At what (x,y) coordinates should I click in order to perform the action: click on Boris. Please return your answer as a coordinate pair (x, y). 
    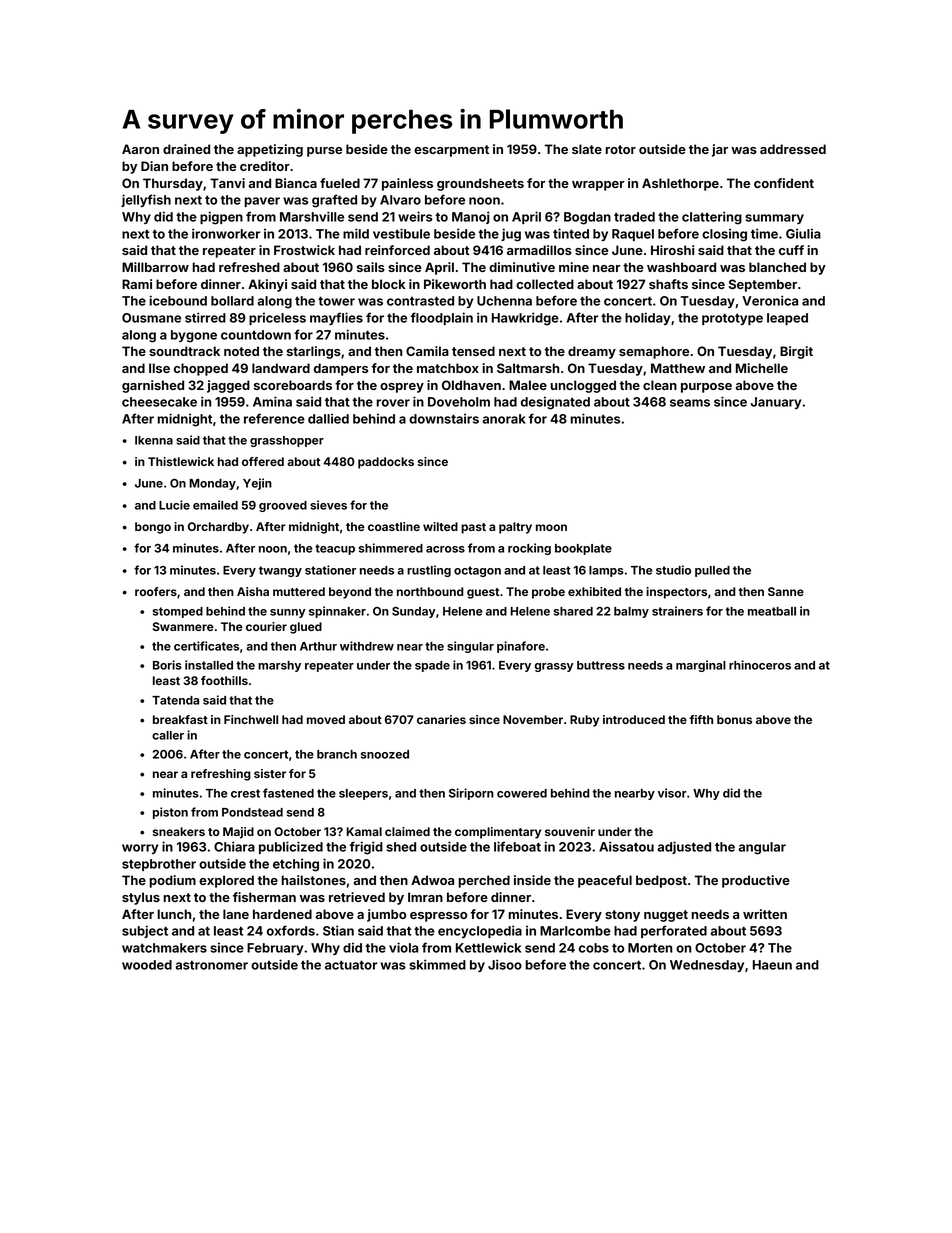
    Looking at the image, I should click on (167, 665).
